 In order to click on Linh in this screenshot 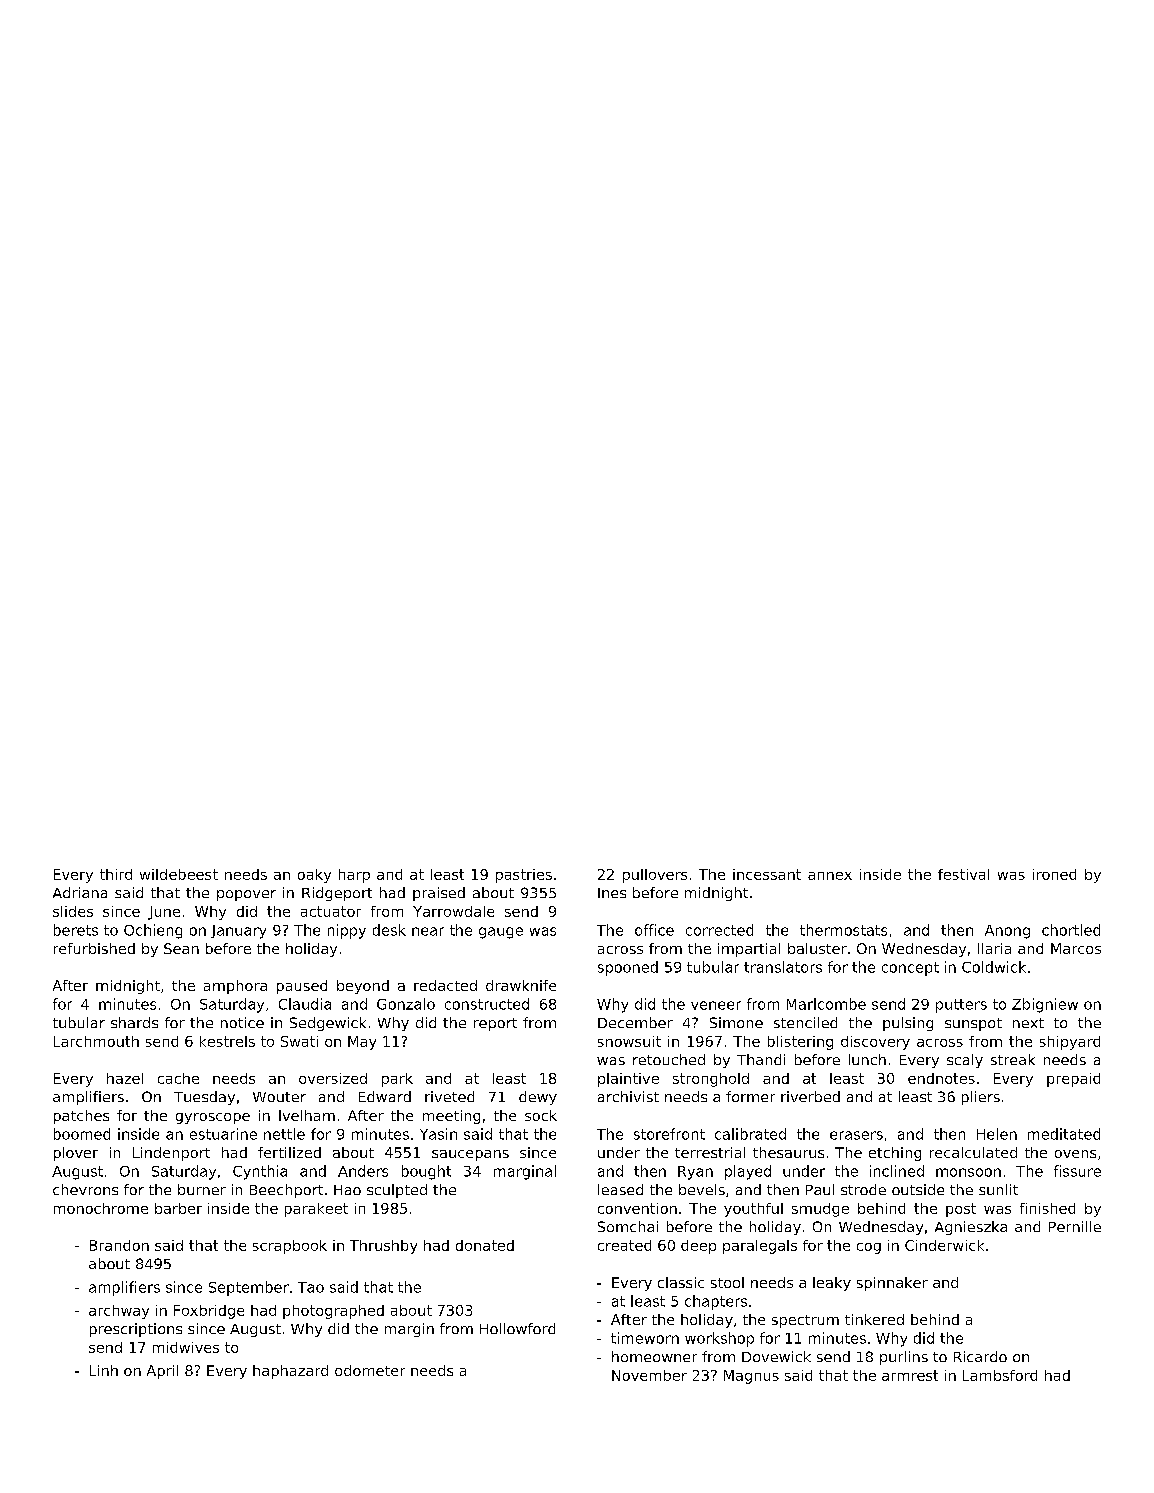, I will do `click(104, 1370)`.
